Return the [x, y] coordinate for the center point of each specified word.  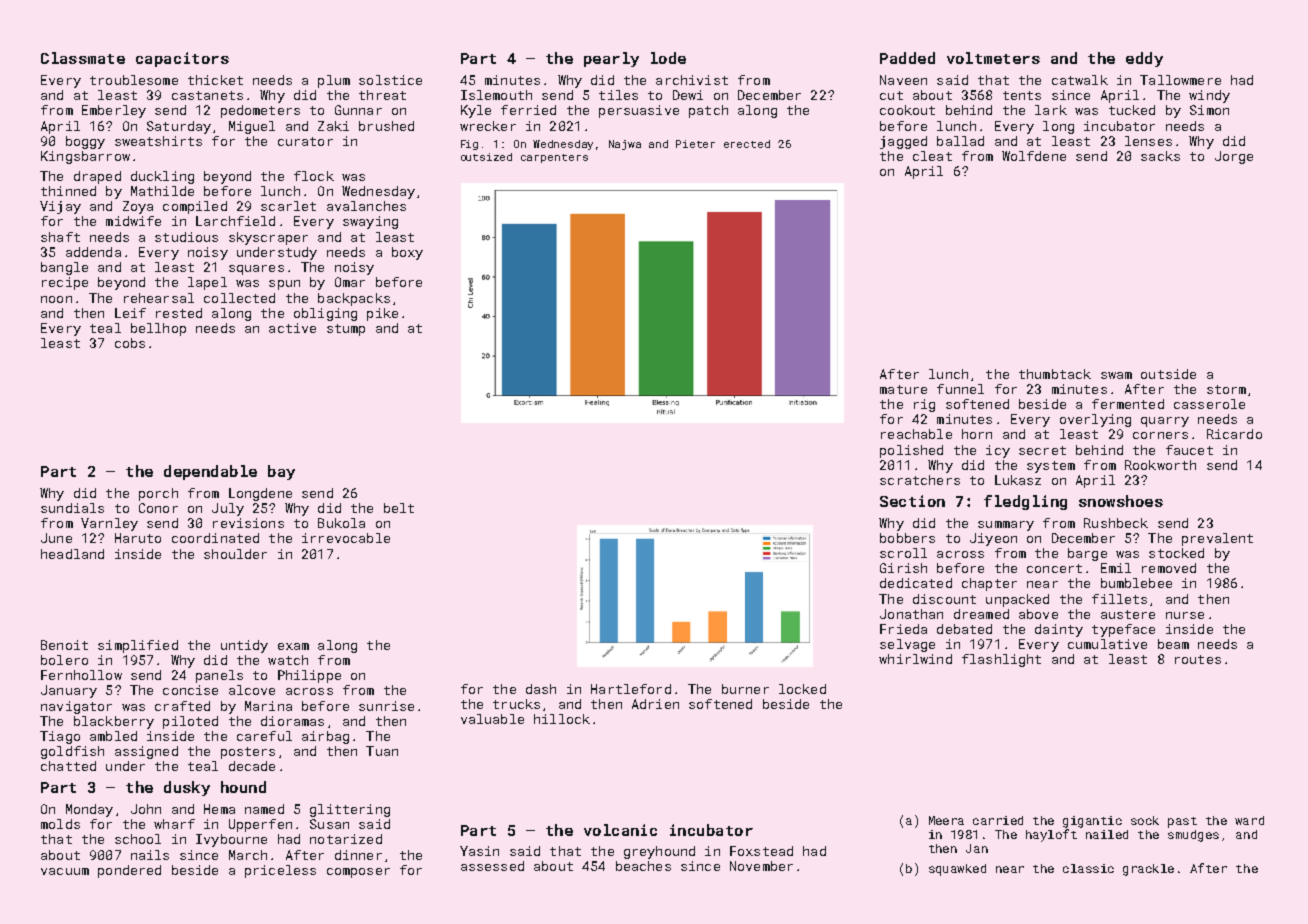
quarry [1165, 422]
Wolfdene [1034, 156]
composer [358, 873]
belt [399, 508]
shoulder [235, 554]
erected [747, 144]
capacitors [182, 59]
